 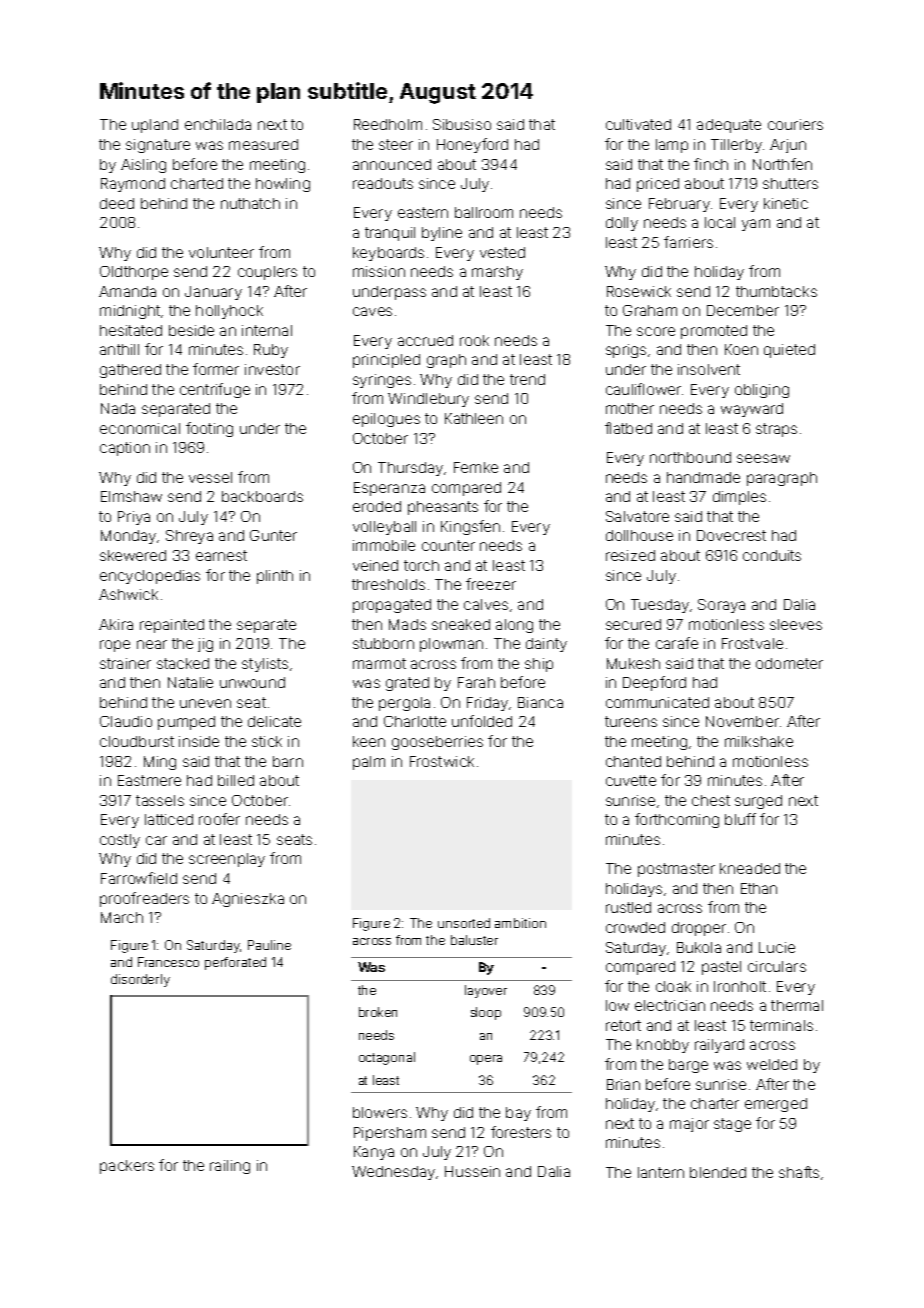 I want to click on packers, so click(x=127, y=1167).
